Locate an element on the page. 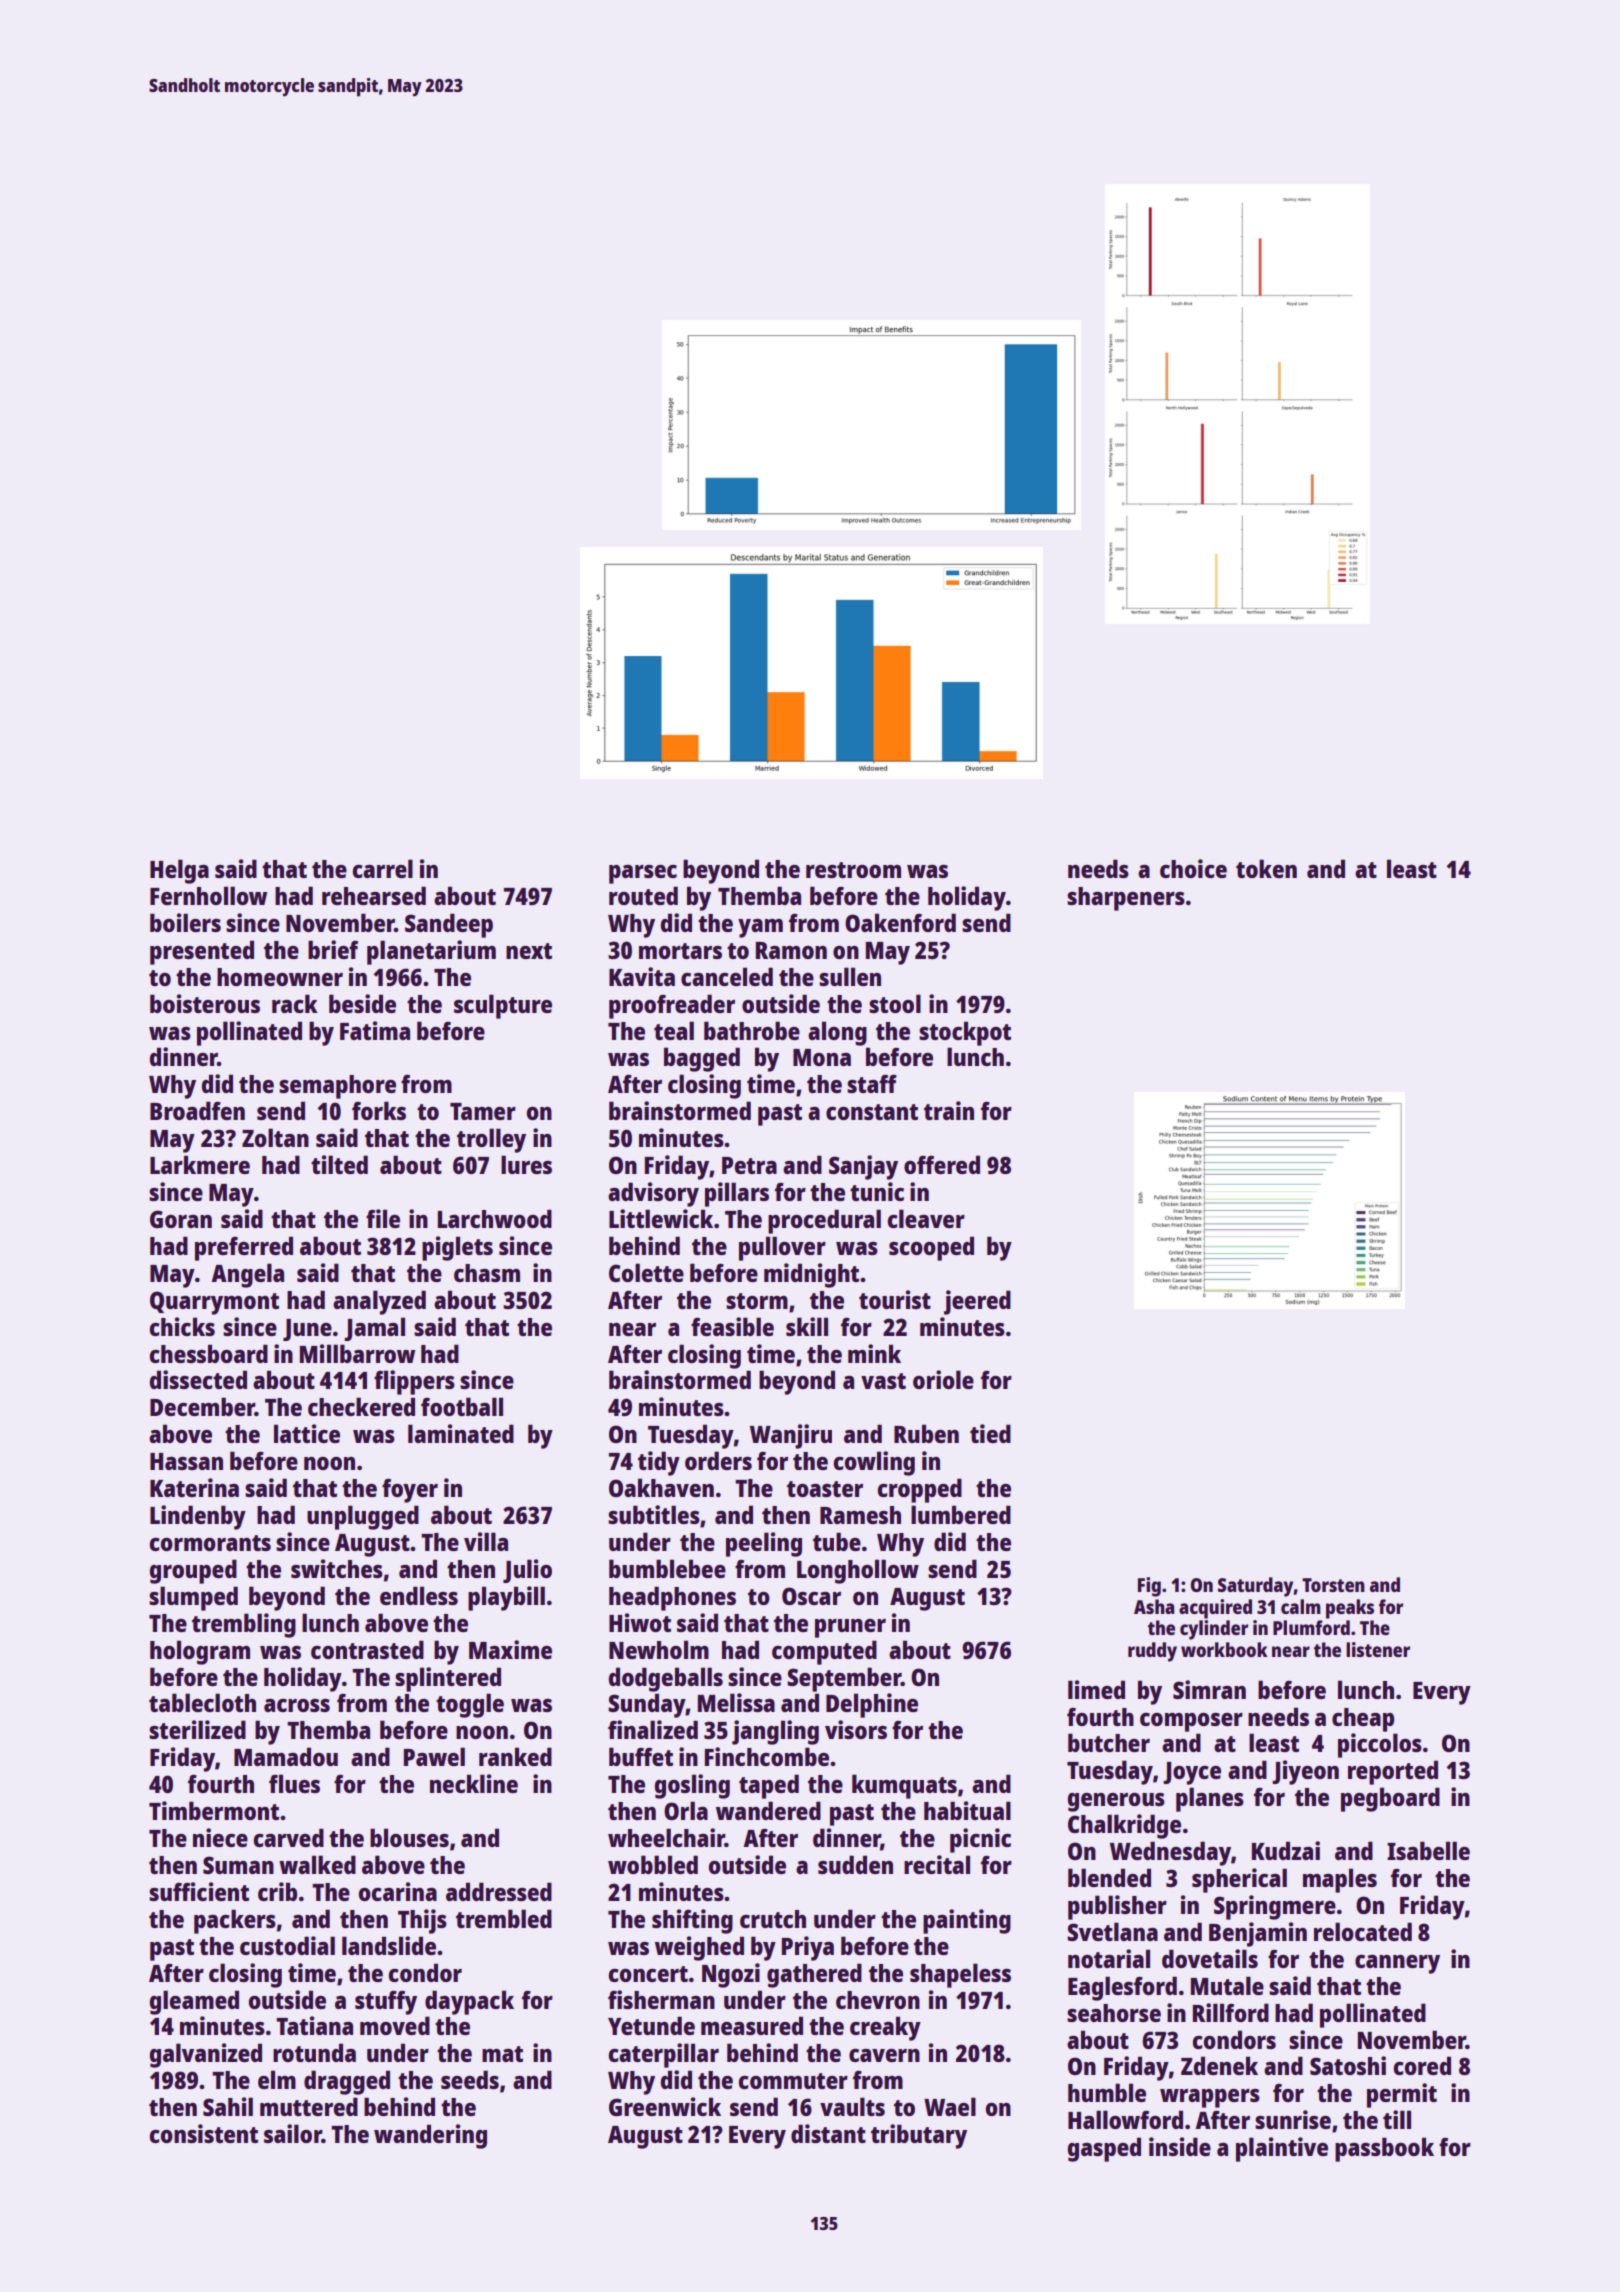 The width and height of the image is (1620, 2292). Helga is located at coordinates (179, 871).
